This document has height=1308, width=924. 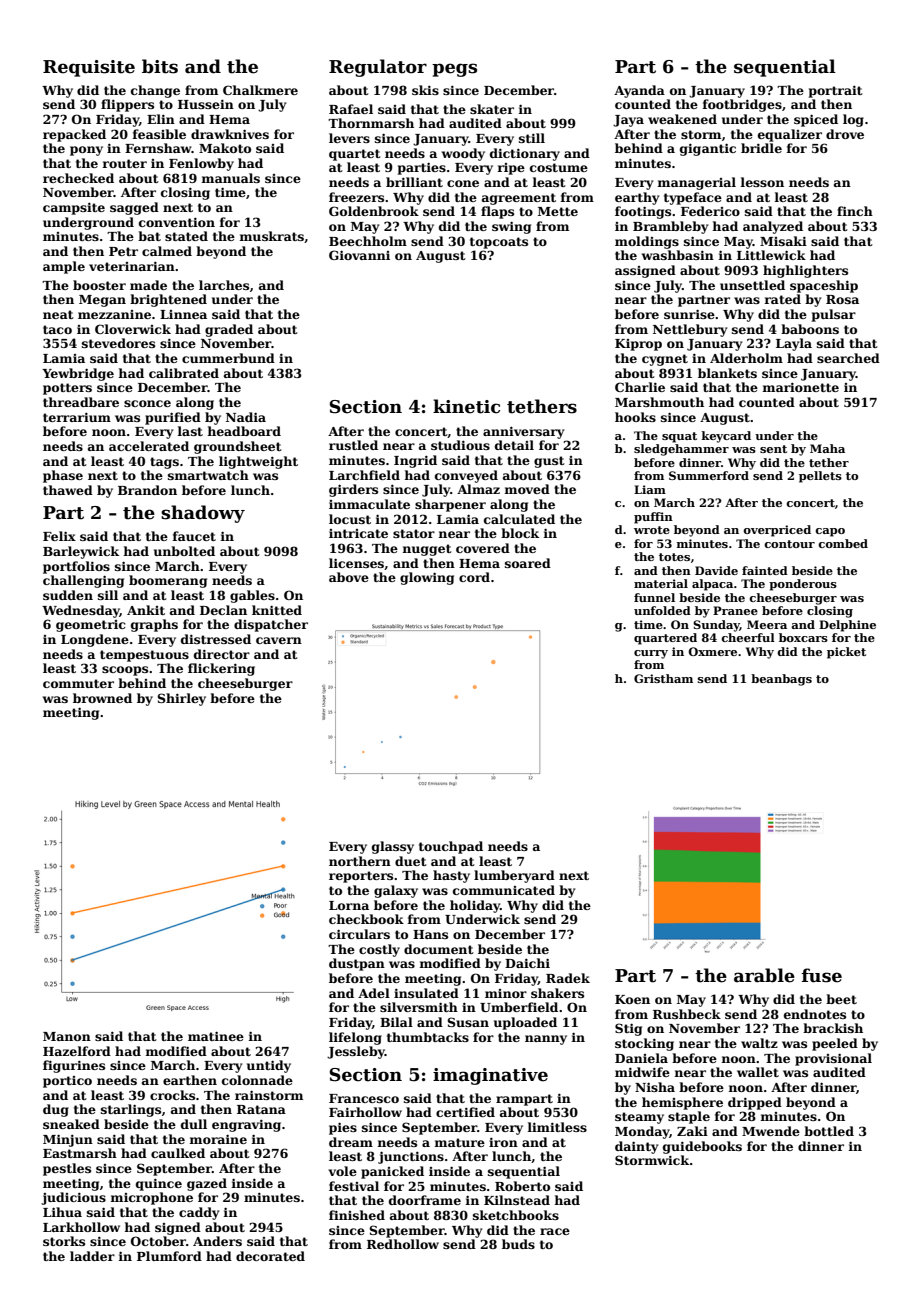 What do you see at coordinates (492, 109) in the document?
I see `skater` at bounding box center [492, 109].
